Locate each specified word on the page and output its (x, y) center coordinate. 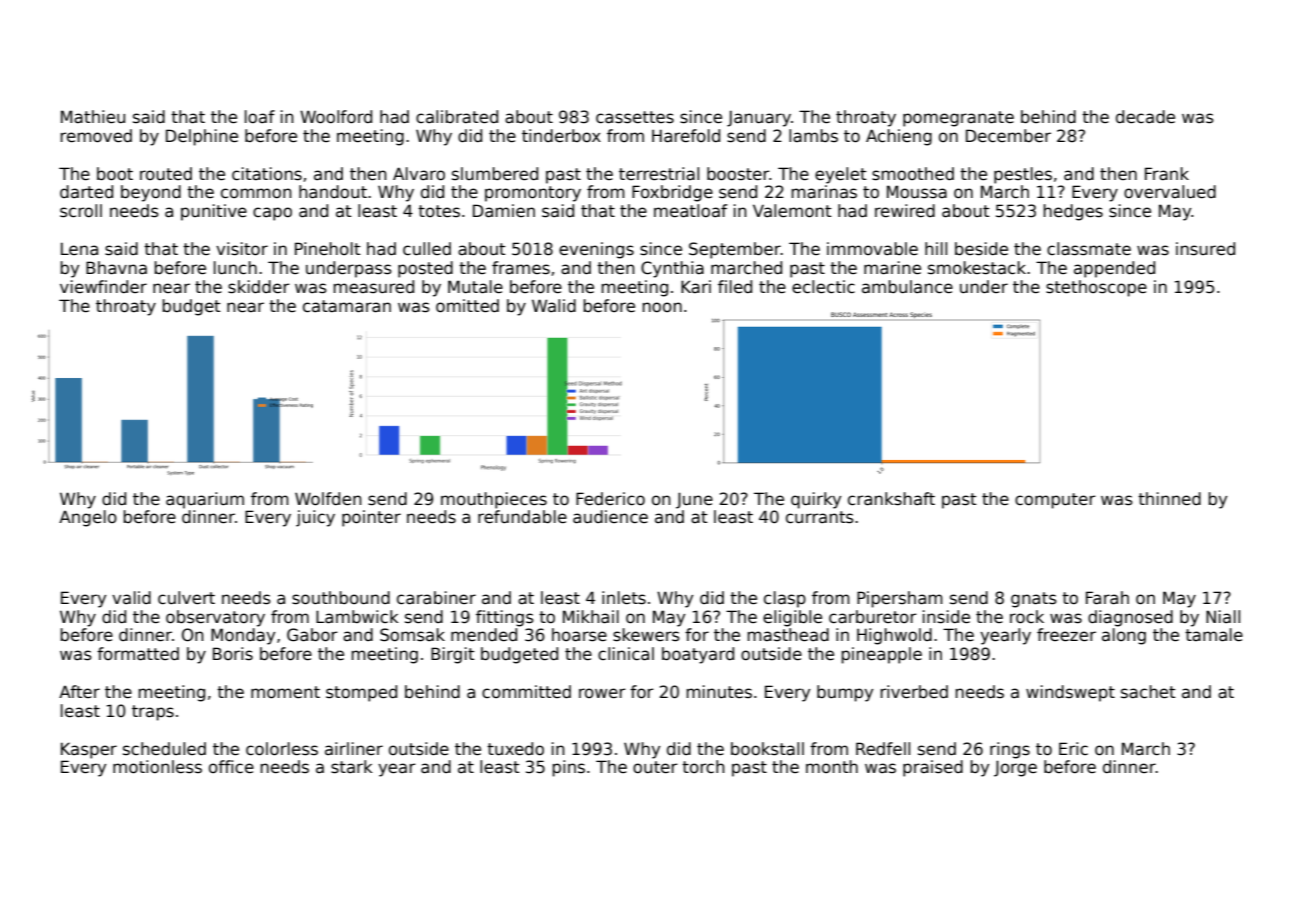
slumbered (495, 174)
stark (352, 767)
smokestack (977, 268)
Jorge (1015, 768)
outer (655, 767)
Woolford (336, 117)
